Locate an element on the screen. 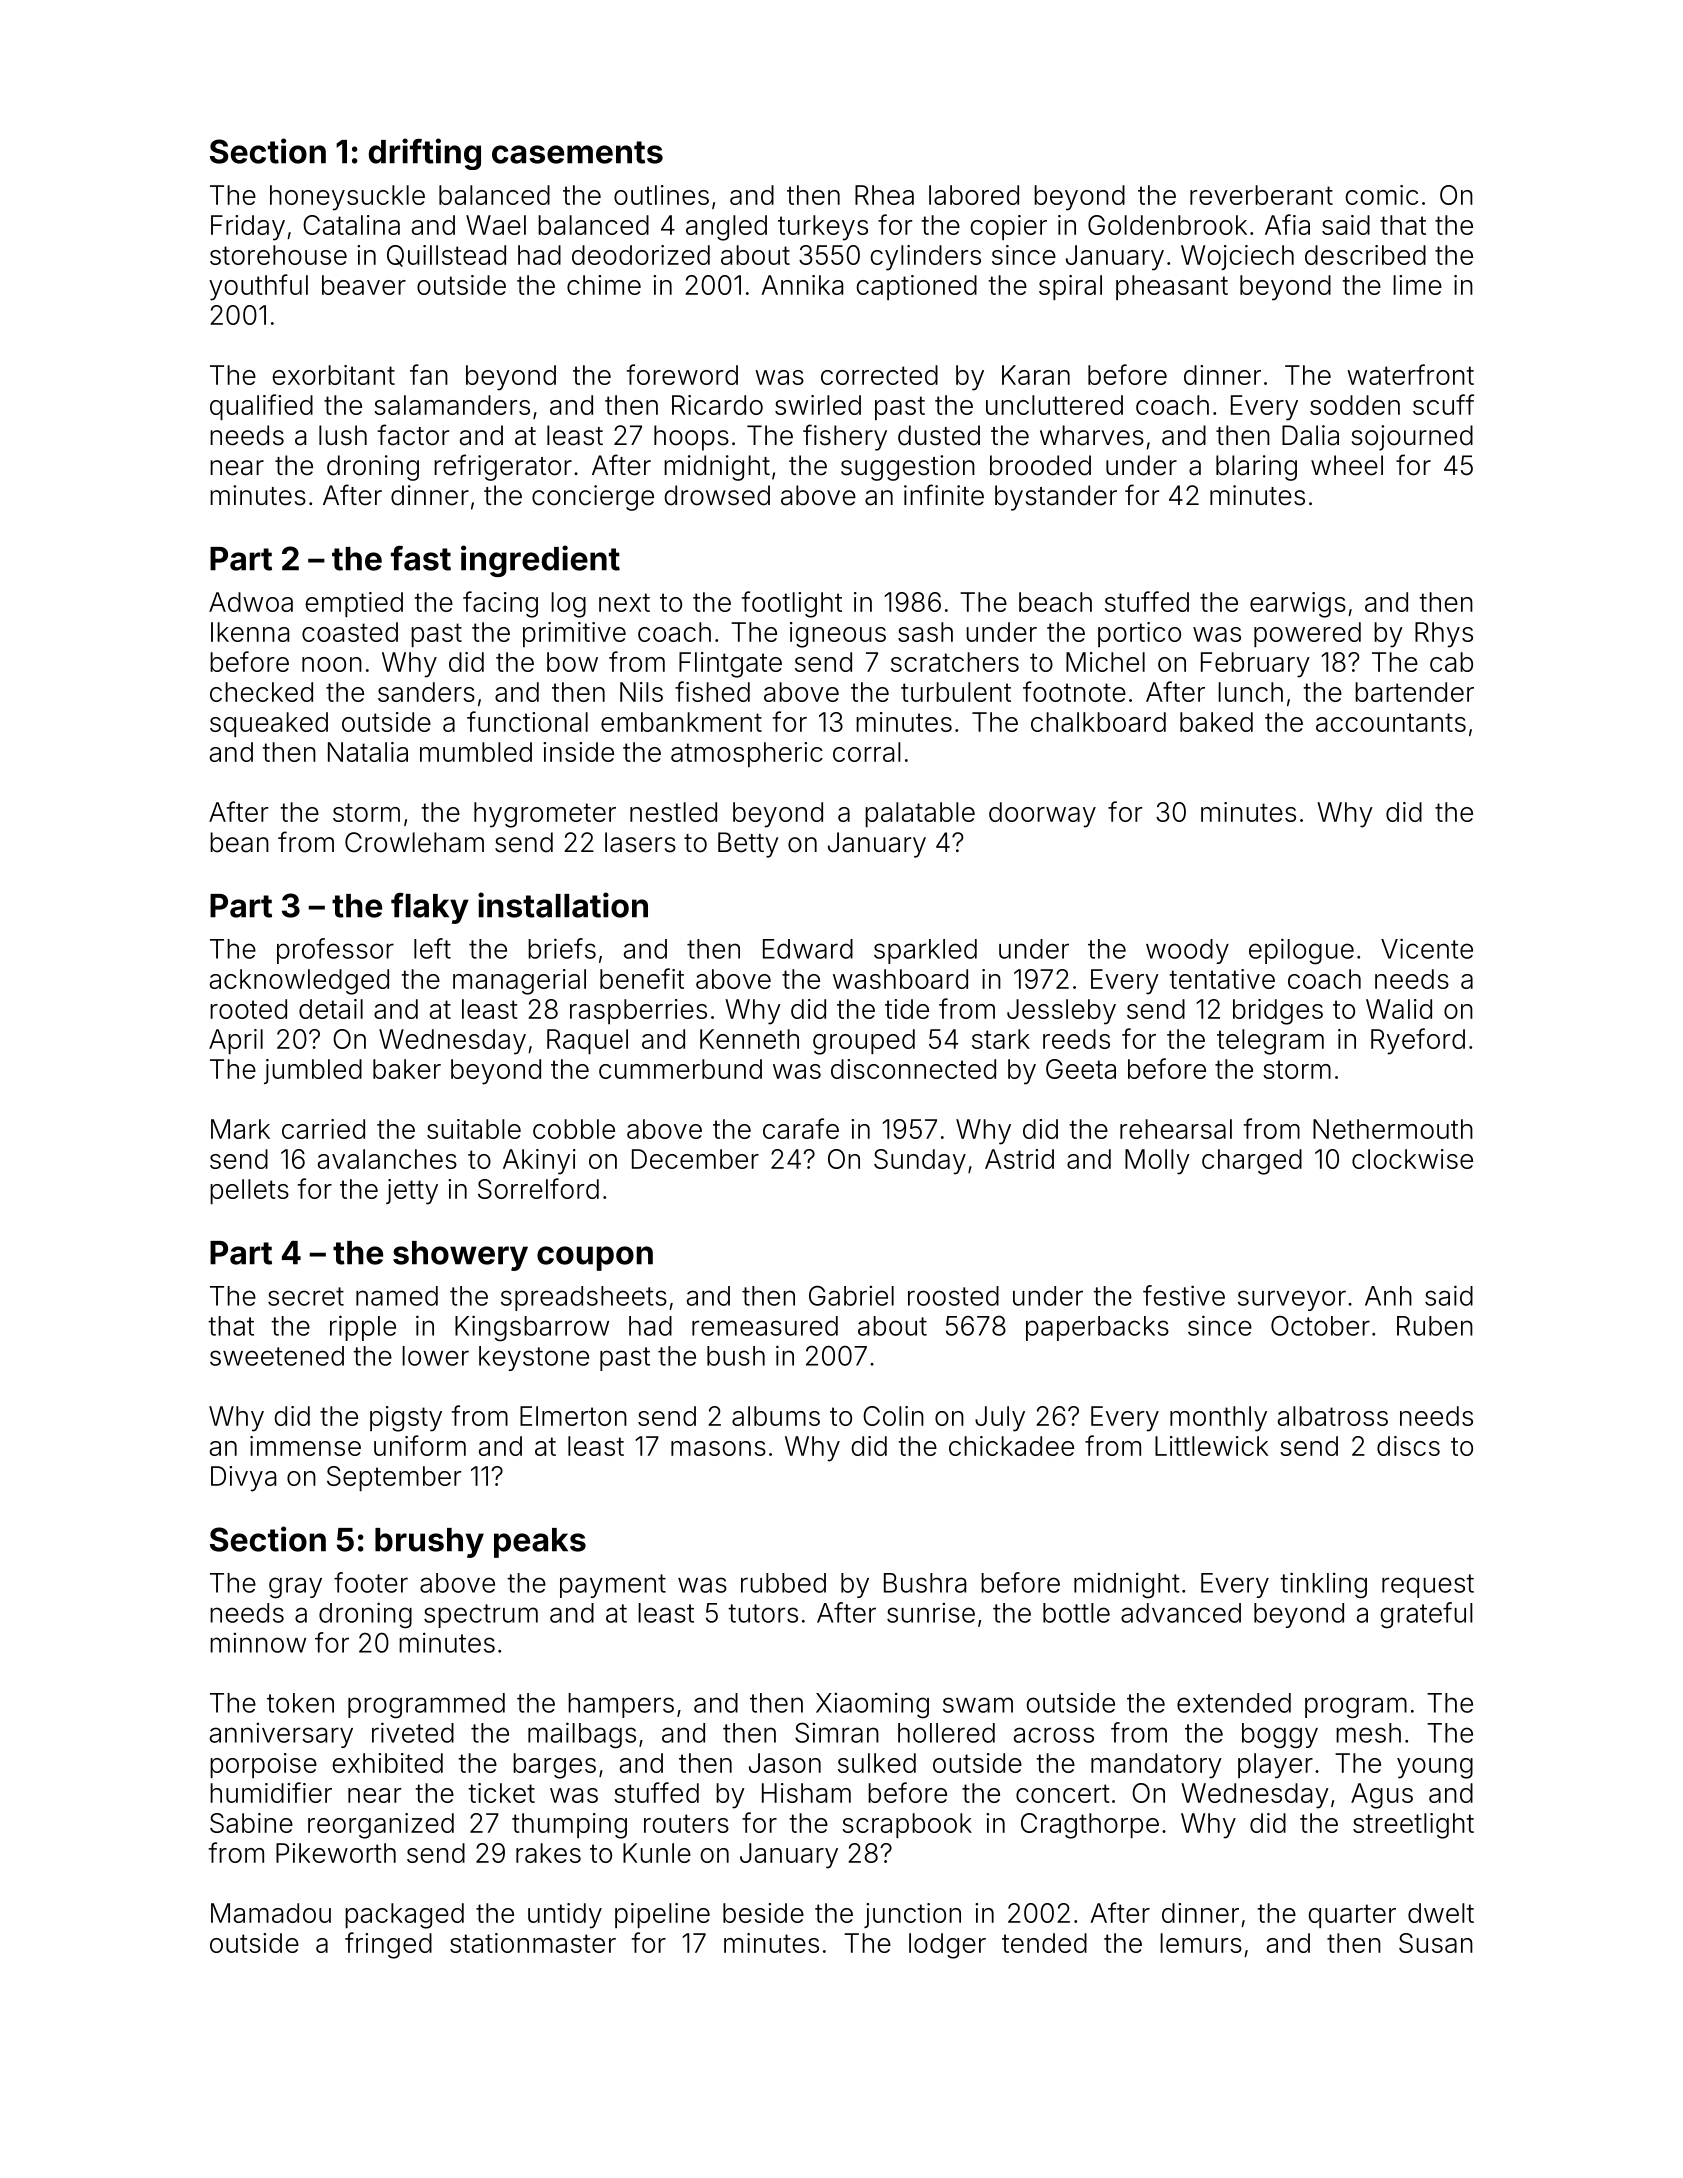 This screenshot has height=2178, width=1683. avalanches is located at coordinates (387, 1159).
